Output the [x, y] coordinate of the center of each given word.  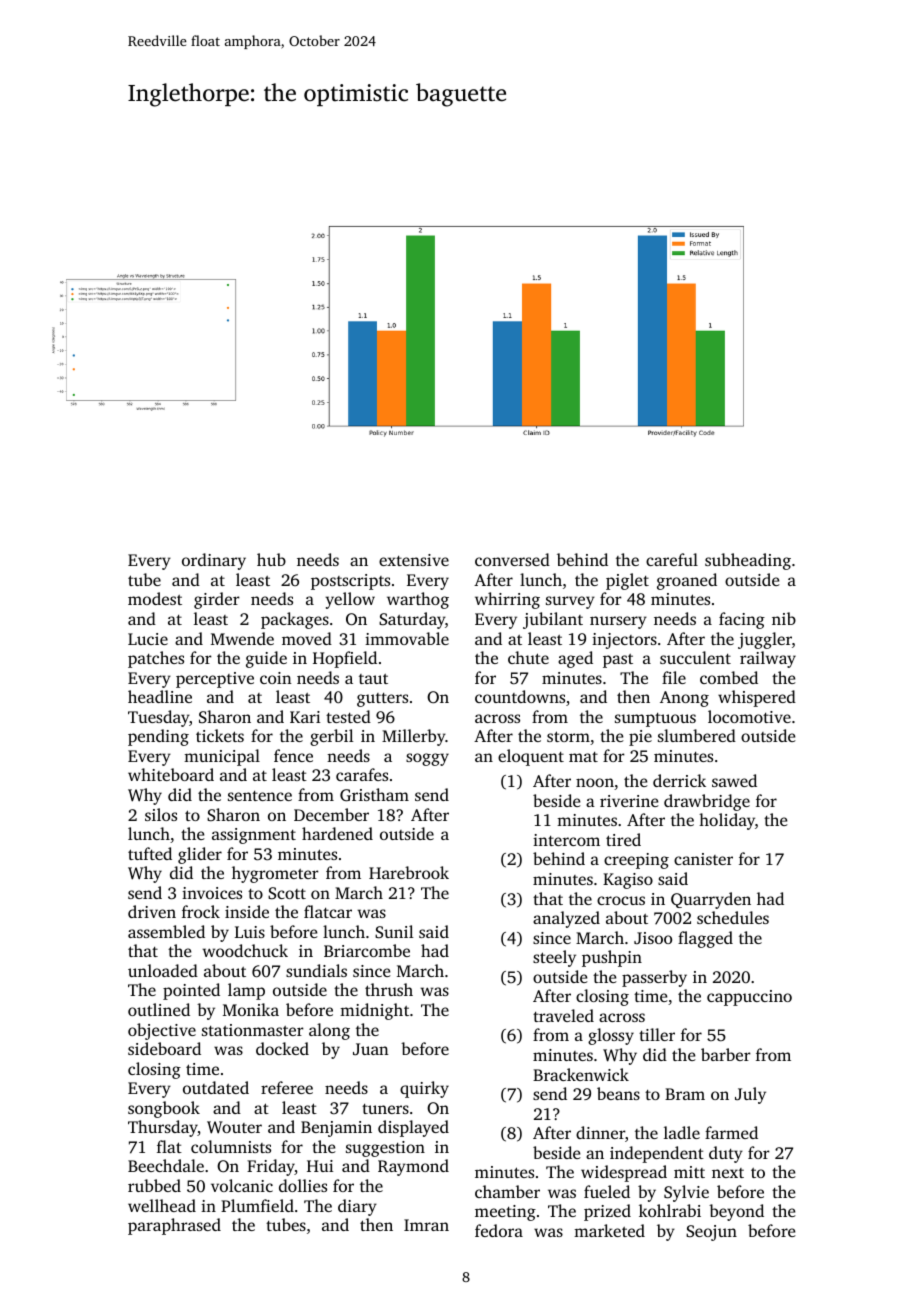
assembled [166, 931]
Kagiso [628, 881]
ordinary [214, 561]
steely [554, 958]
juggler [765, 640]
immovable [407, 638]
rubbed [154, 1185]
